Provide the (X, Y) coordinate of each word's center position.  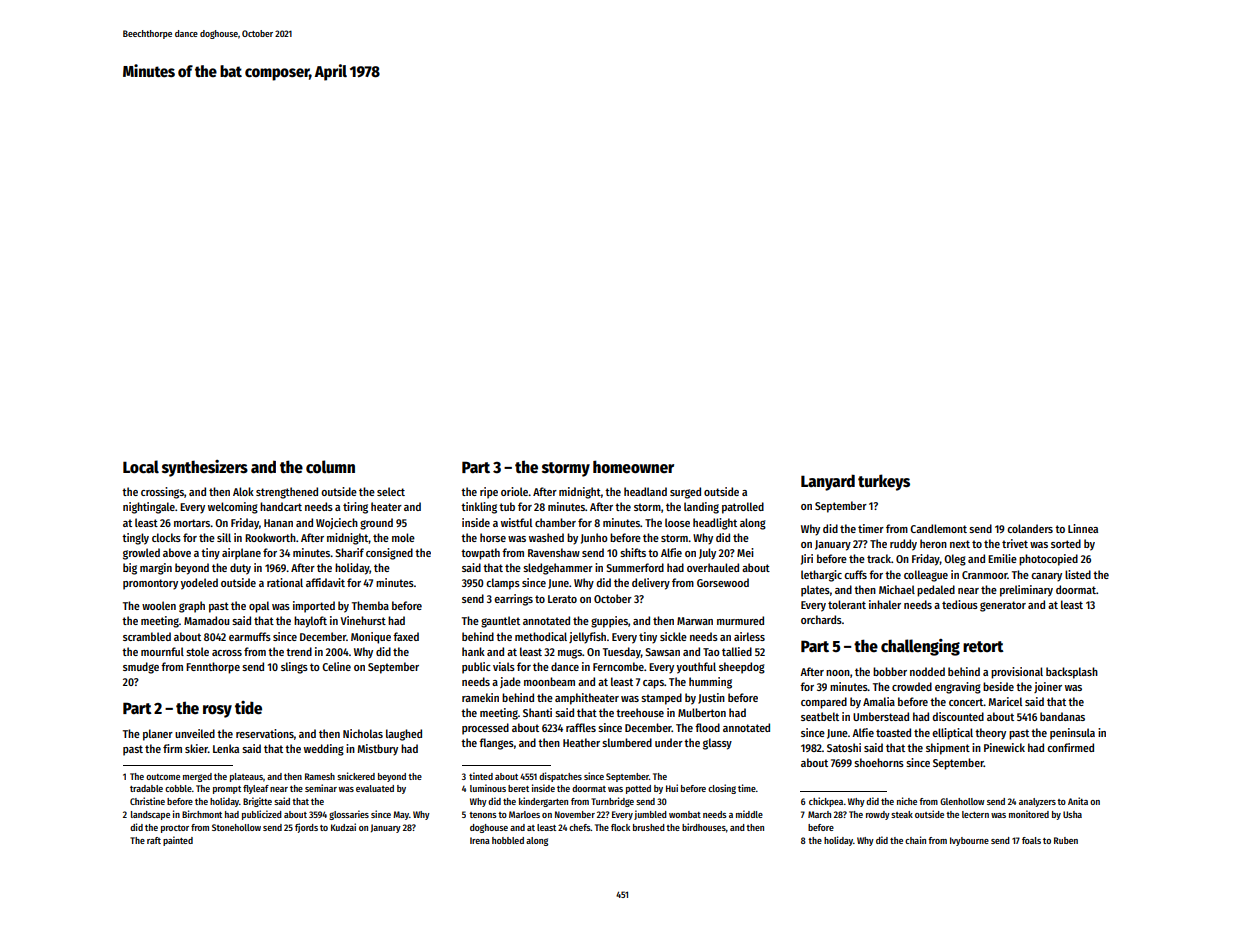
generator (1003, 606)
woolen (159, 605)
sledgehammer (558, 569)
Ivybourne (969, 841)
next (960, 544)
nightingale (149, 508)
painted (178, 841)
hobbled (508, 840)
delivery (651, 584)
